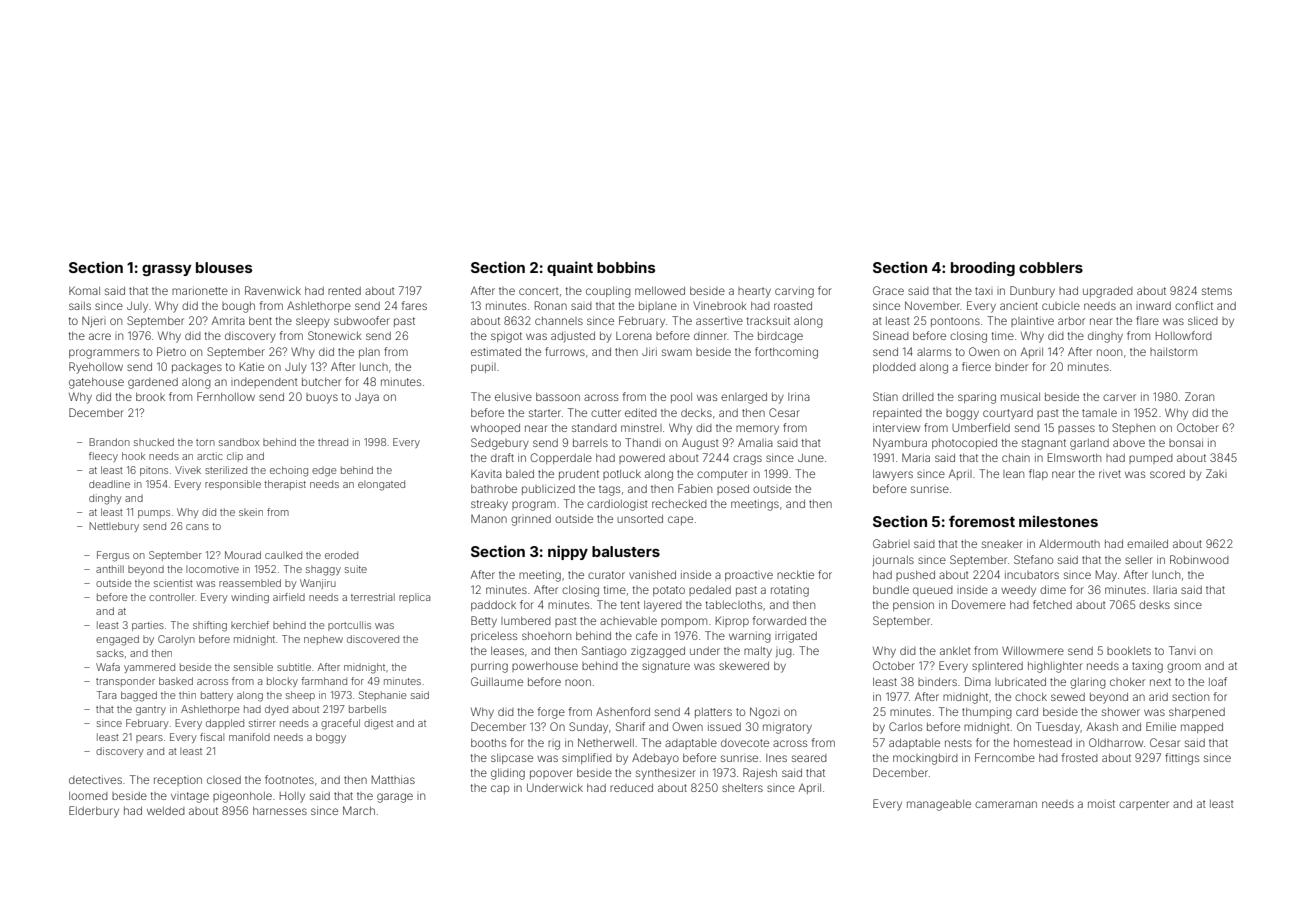 This page has width=1308, height=924. I want to click on desks, so click(1154, 605).
